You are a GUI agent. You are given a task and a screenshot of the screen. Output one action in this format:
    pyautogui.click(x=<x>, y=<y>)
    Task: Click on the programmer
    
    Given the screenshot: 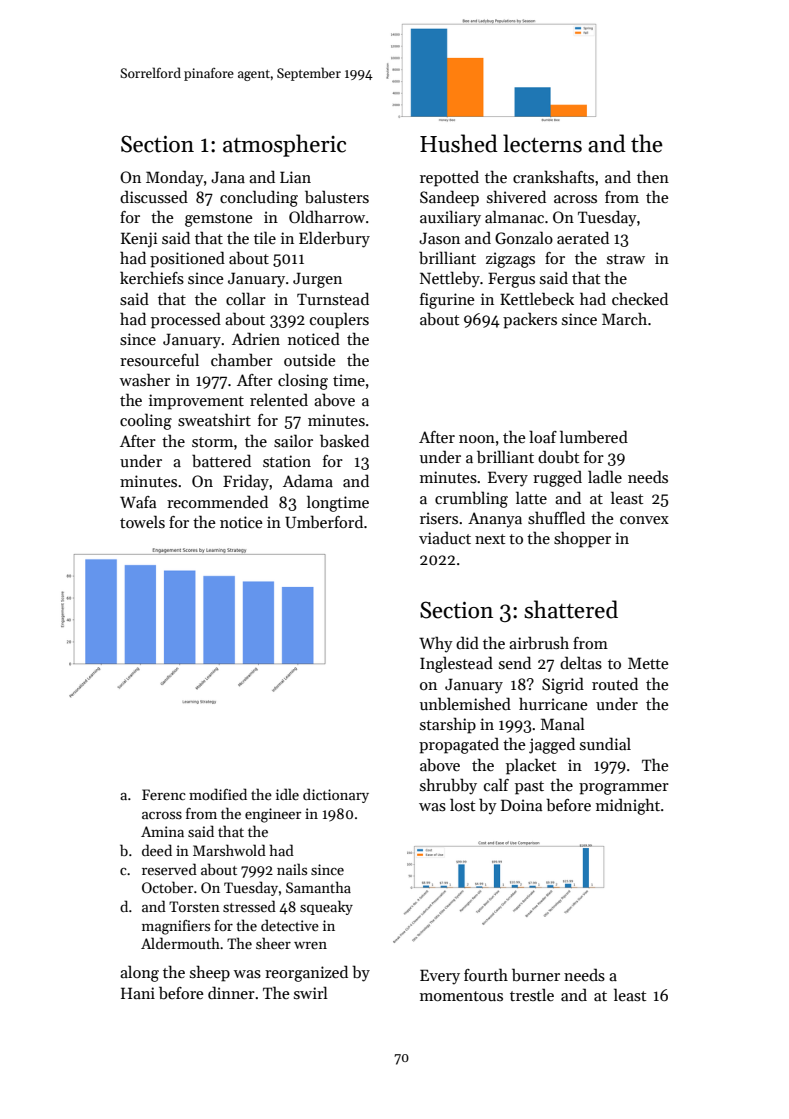 What is the action you would take?
    pyautogui.click(x=624, y=789)
